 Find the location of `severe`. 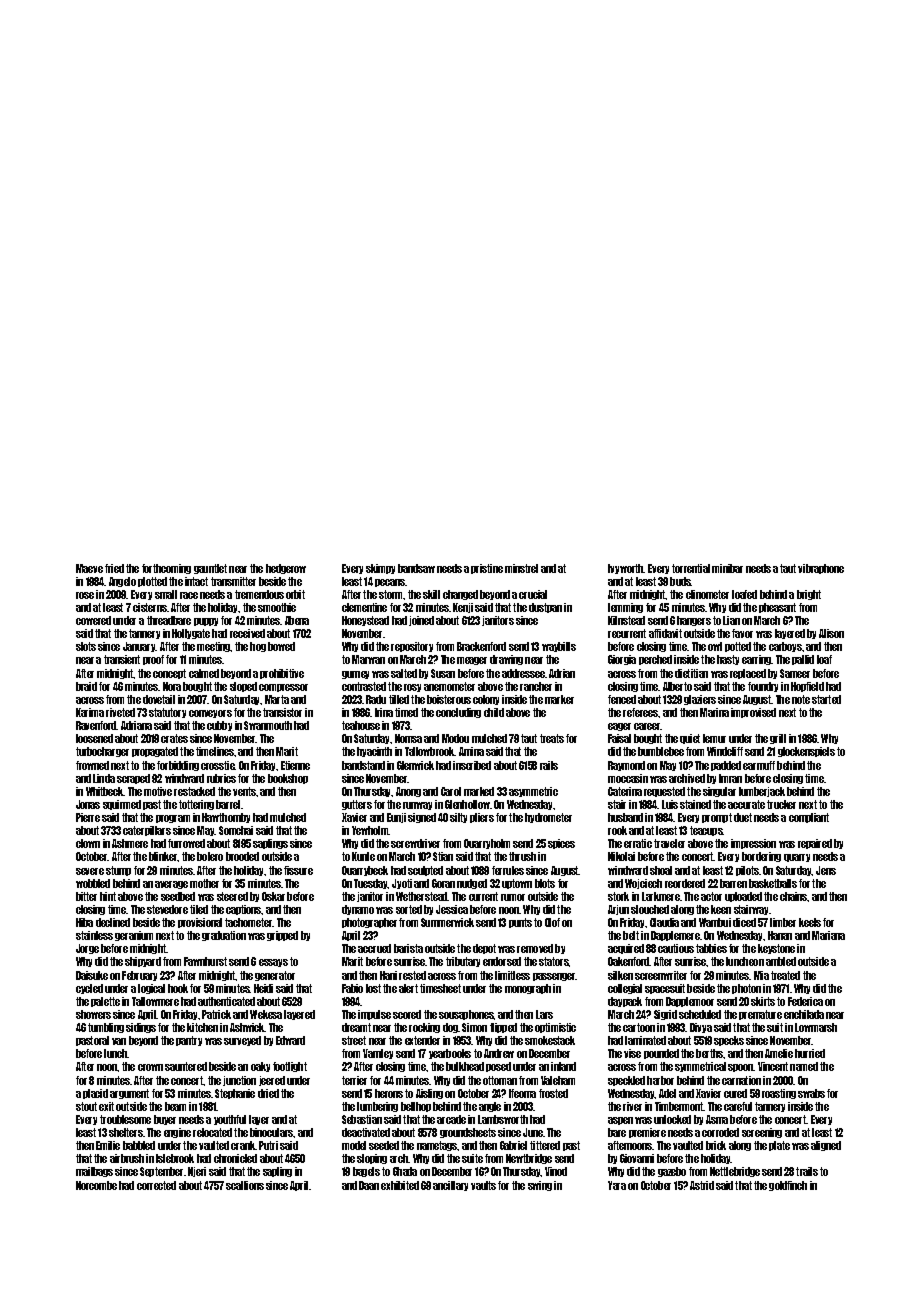

severe is located at coordinates (90, 871).
